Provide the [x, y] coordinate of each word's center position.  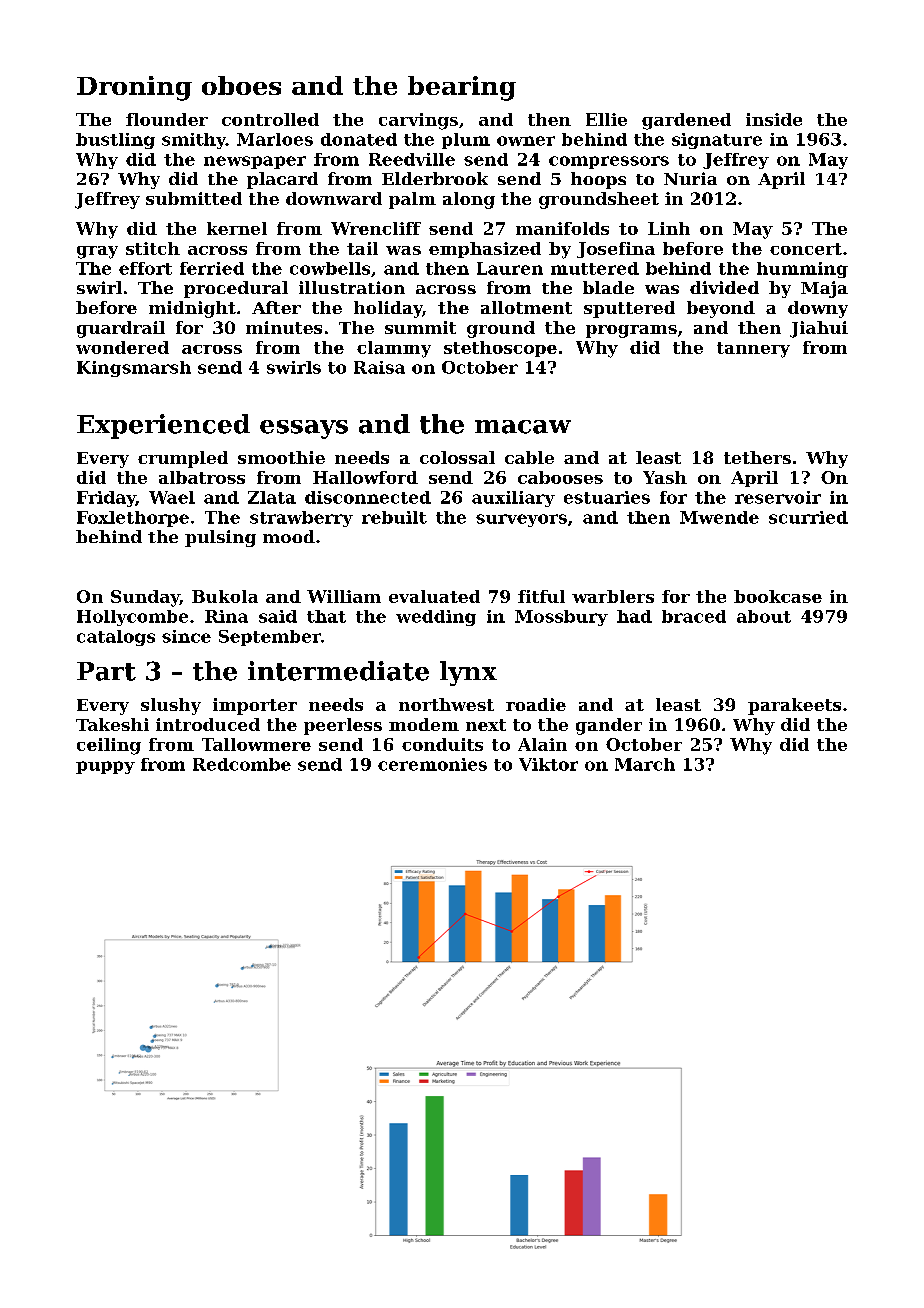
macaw [523, 427]
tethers [757, 457]
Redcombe [242, 764]
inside [774, 119]
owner [526, 141]
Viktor [548, 764]
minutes [284, 327]
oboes [241, 85]
